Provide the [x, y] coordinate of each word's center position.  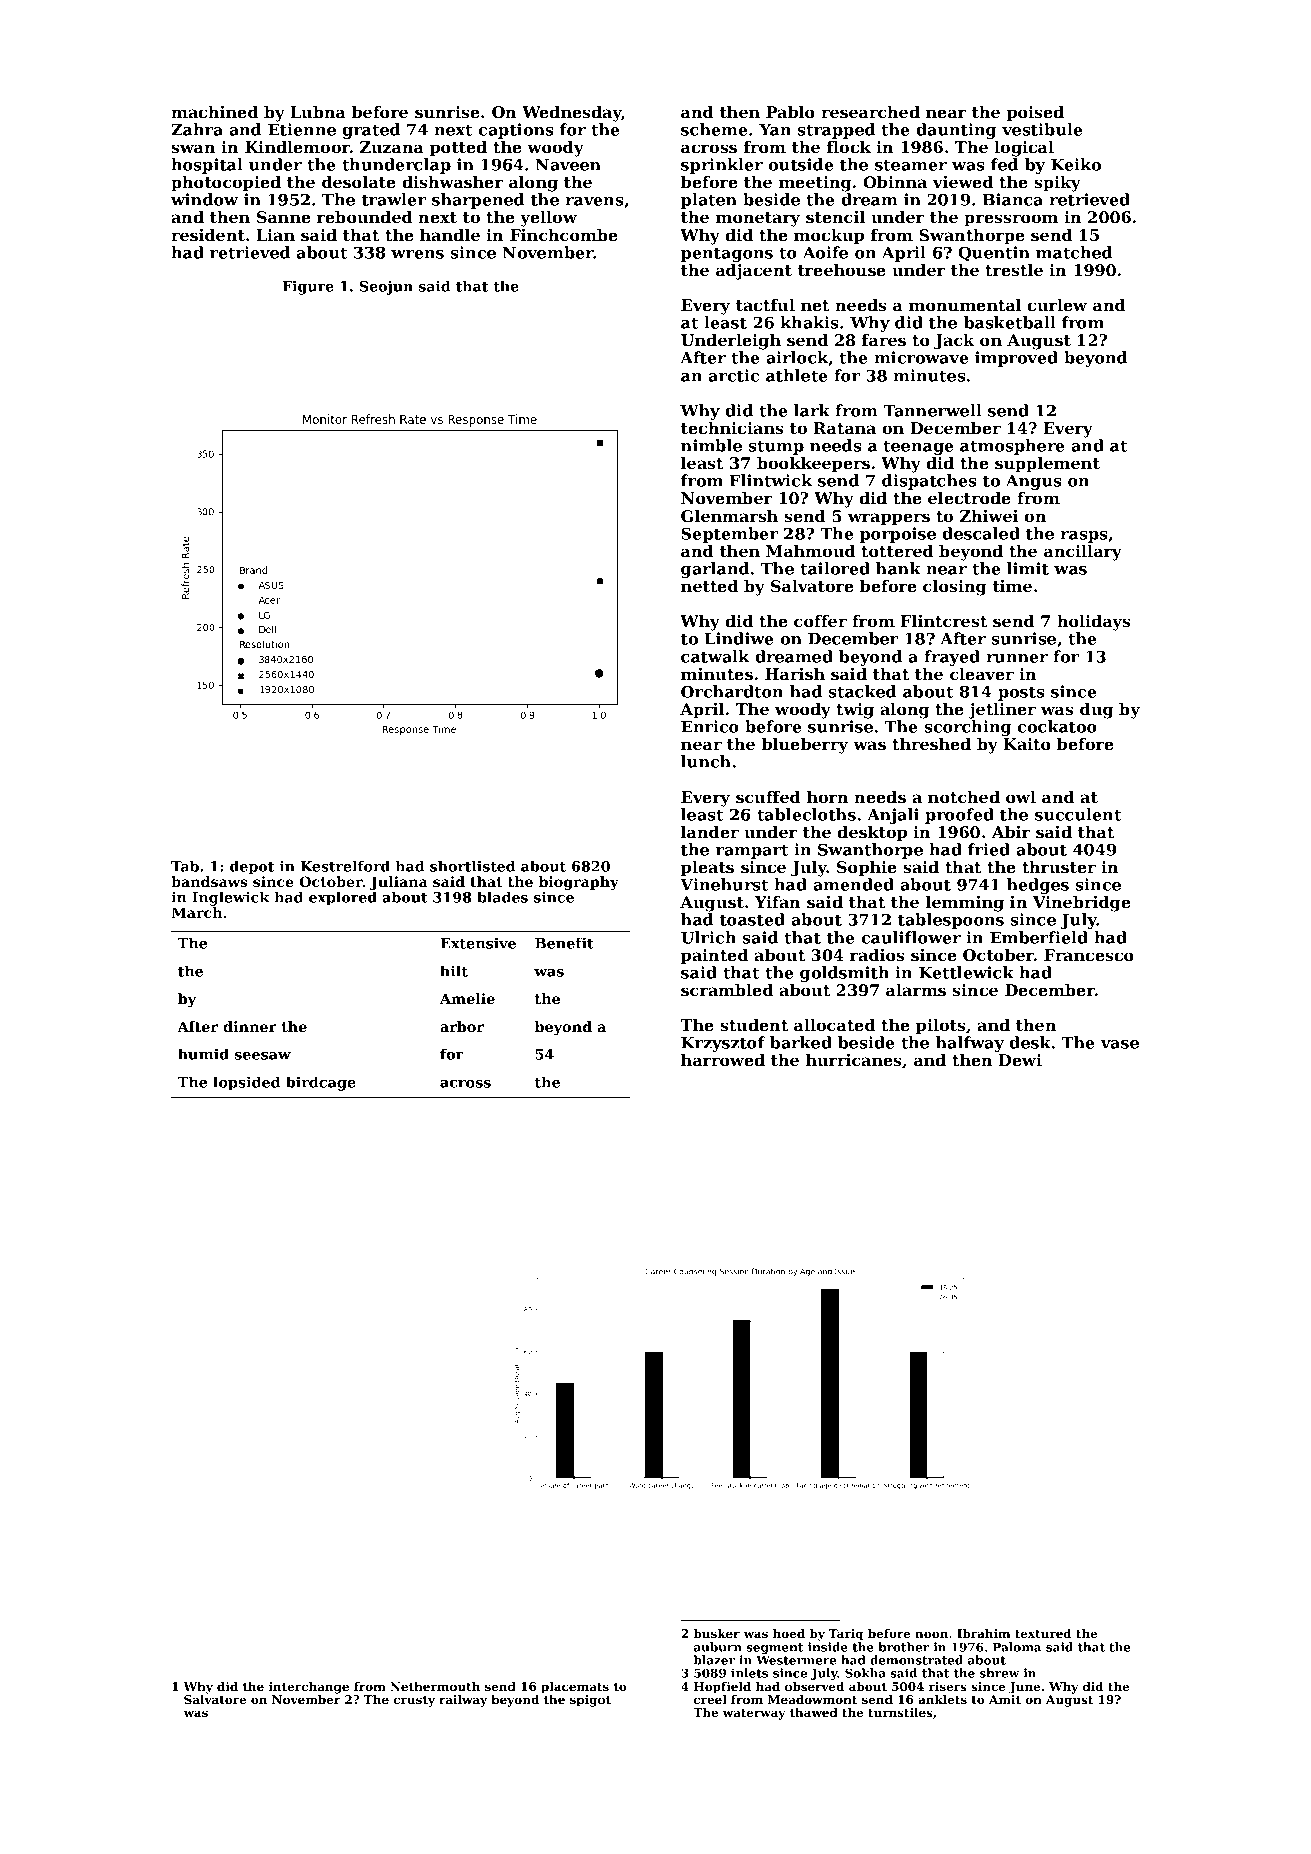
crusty [414, 1701]
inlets [749, 1673]
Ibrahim [984, 1633]
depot [252, 867]
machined [215, 112]
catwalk [715, 656]
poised [1035, 114]
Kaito [1027, 744]
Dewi [1020, 1060]
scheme [714, 129]
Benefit [564, 943]
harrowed [723, 1060]
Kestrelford [345, 866]
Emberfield [1039, 937]
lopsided [246, 1083]
